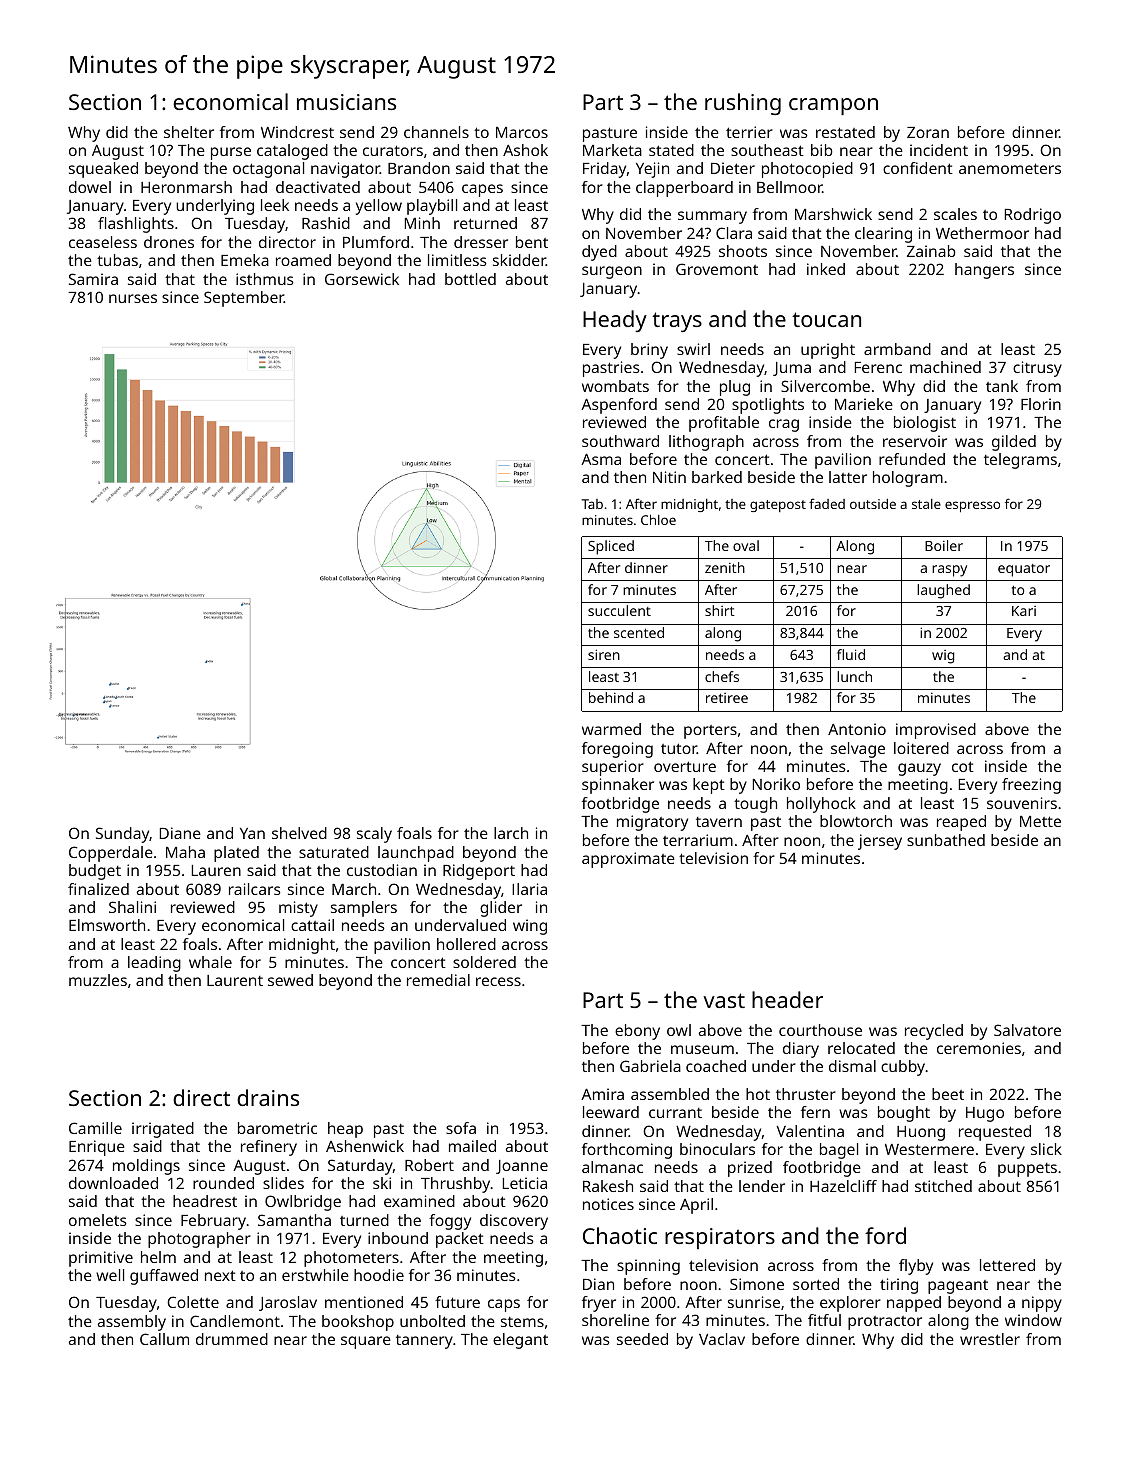 Image resolution: width=1130 pixels, height=1463 pixels. Describe the element at coordinates (457, 1302) in the screenshot. I see `future` at that location.
